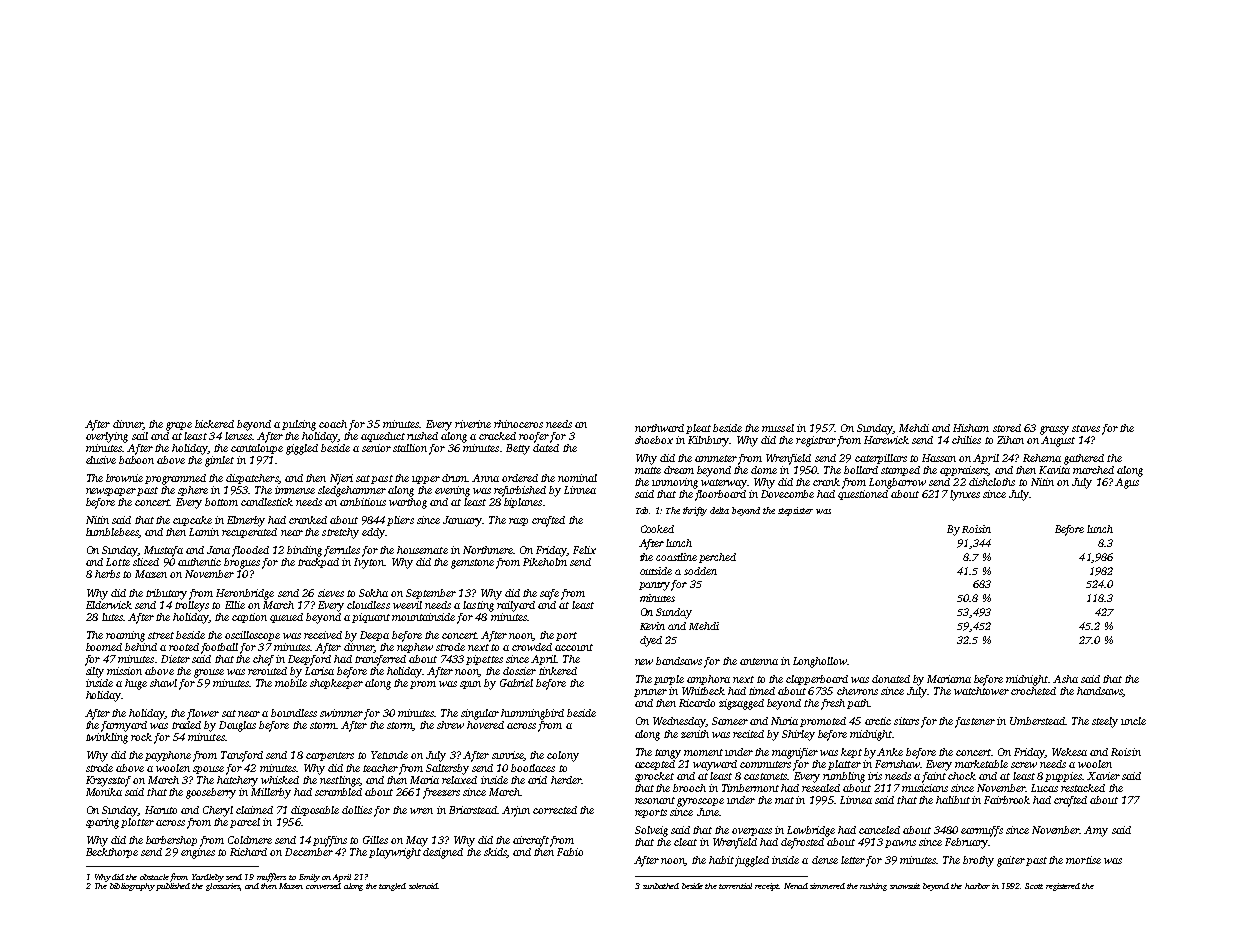 This screenshot has width=1233, height=952. What do you see at coordinates (971, 428) in the screenshot?
I see `Hisham` at bounding box center [971, 428].
